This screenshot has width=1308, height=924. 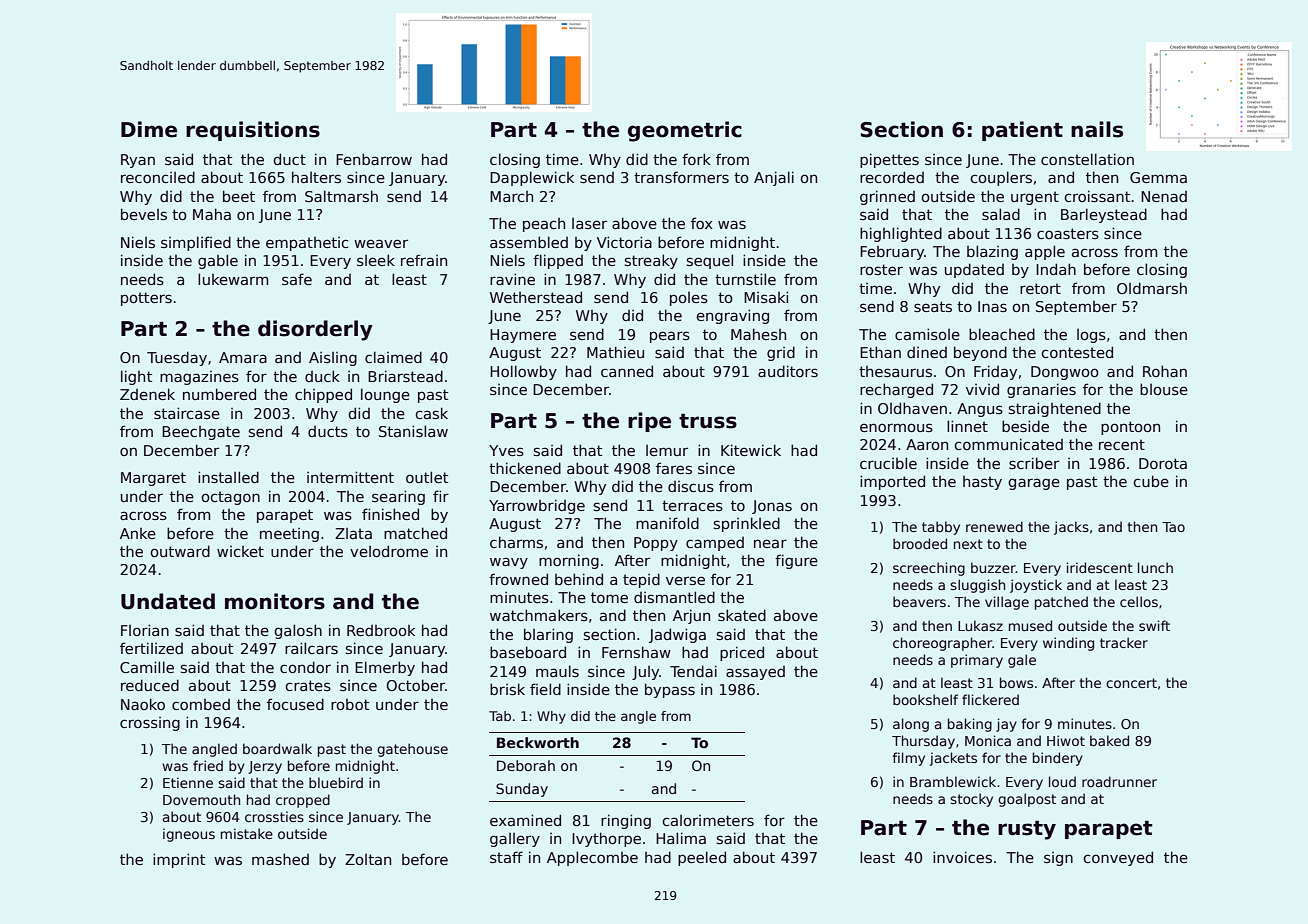 I want to click on patient, so click(x=1022, y=131).
